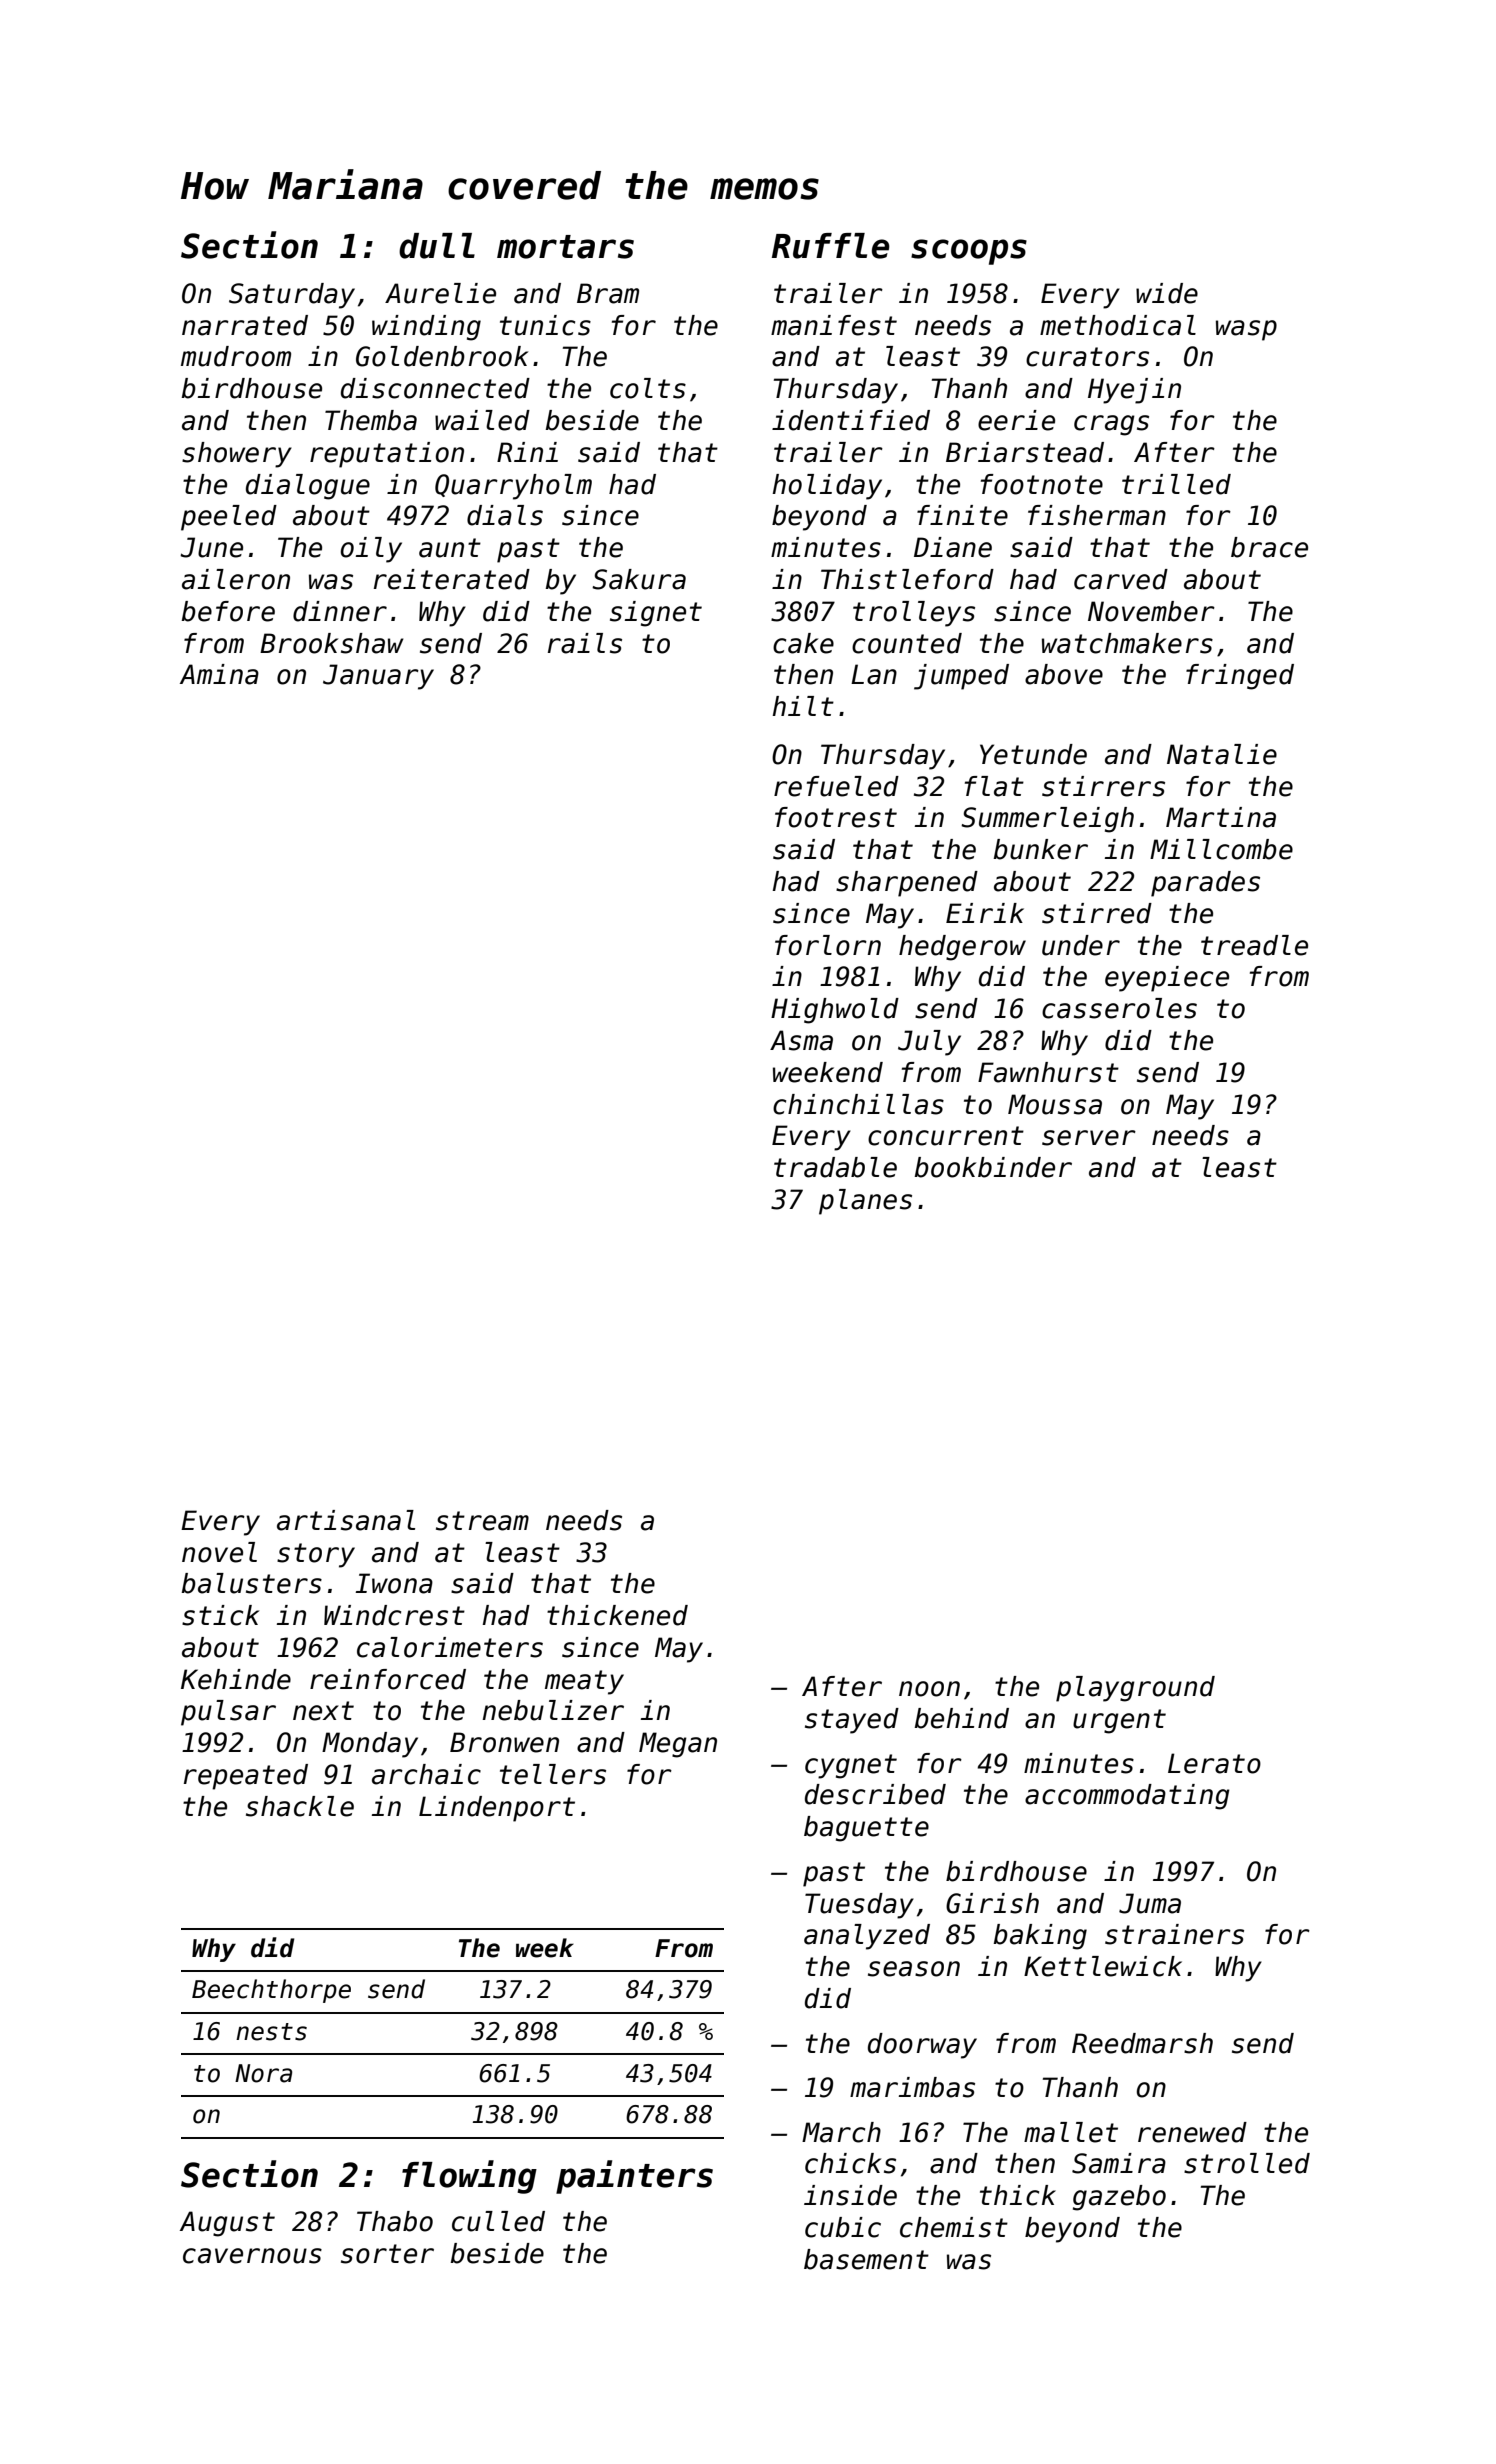  I want to click on Eirik, so click(985, 913).
